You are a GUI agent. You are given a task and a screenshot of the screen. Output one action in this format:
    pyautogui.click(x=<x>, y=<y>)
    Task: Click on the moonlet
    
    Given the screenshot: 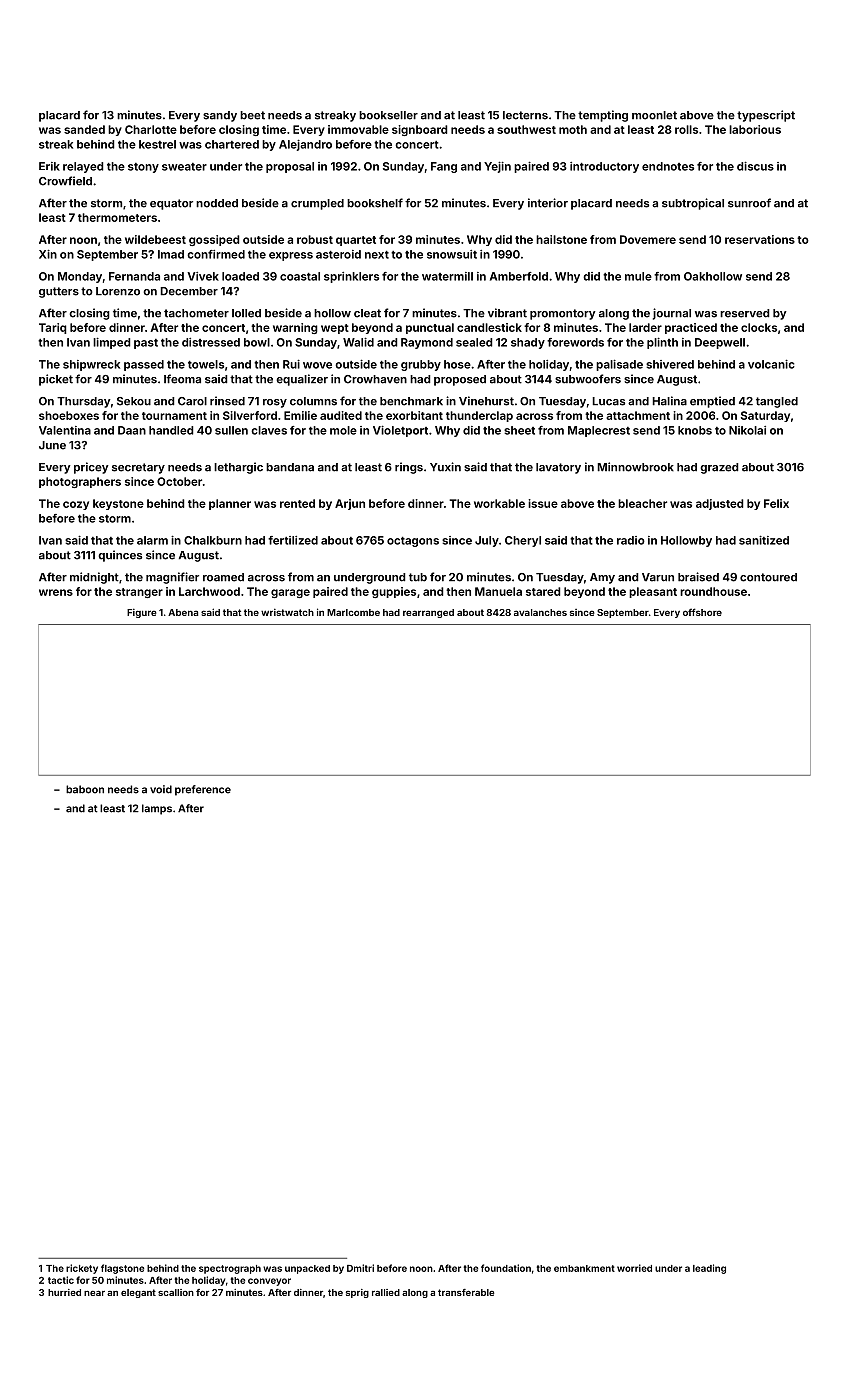 What is the action you would take?
    pyautogui.click(x=654, y=115)
